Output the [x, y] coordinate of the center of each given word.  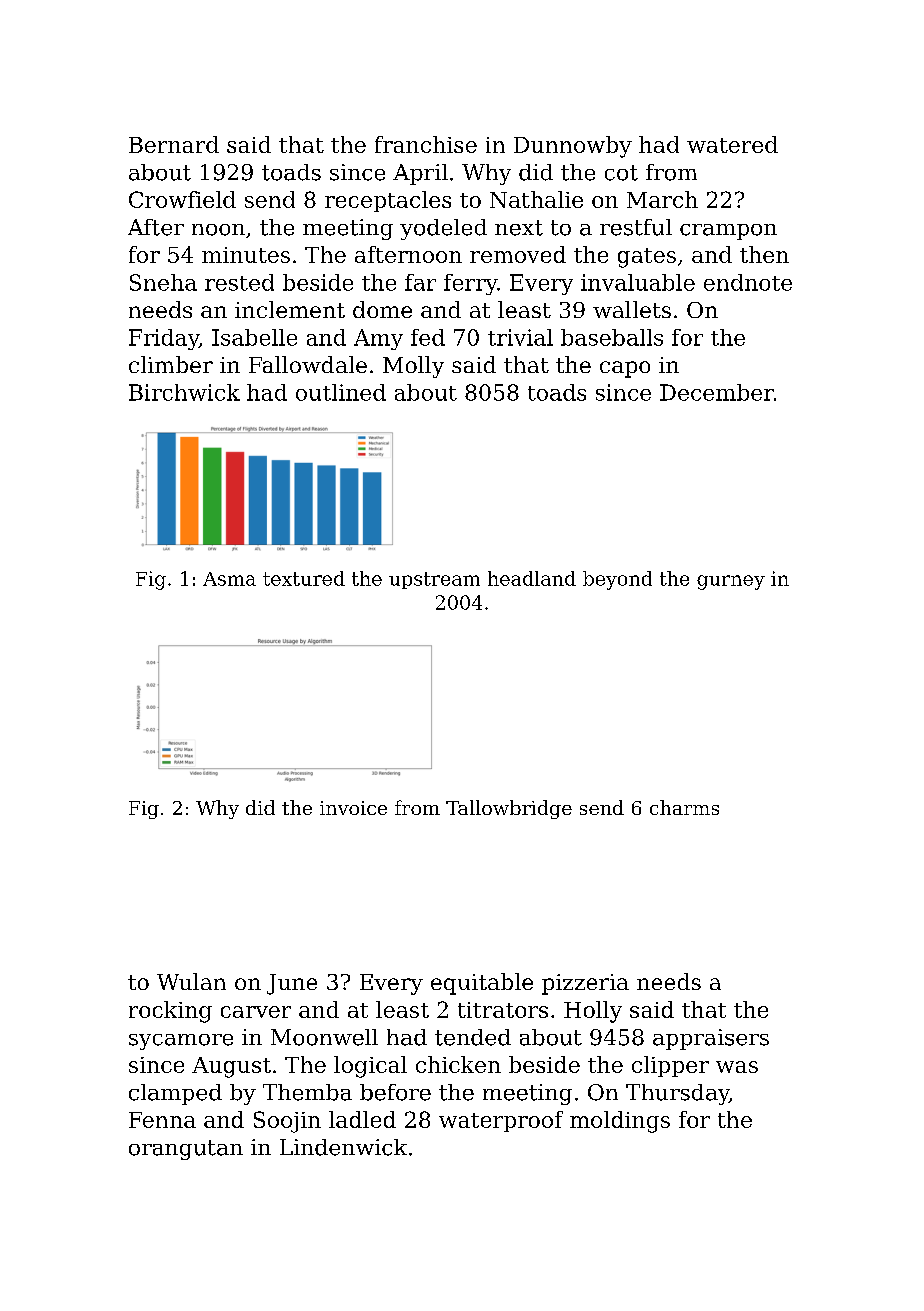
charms [684, 807]
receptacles [388, 201]
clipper [670, 1066]
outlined [341, 392]
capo [625, 369]
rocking [170, 1012]
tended [473, 1037]
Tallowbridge [509, 809]
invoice [353, 808]
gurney [731, 582]
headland [532, 578]
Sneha [163, 282]
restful [636, 227]
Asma [229, 579]
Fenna [162, 1120]
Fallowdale [308, 364]
